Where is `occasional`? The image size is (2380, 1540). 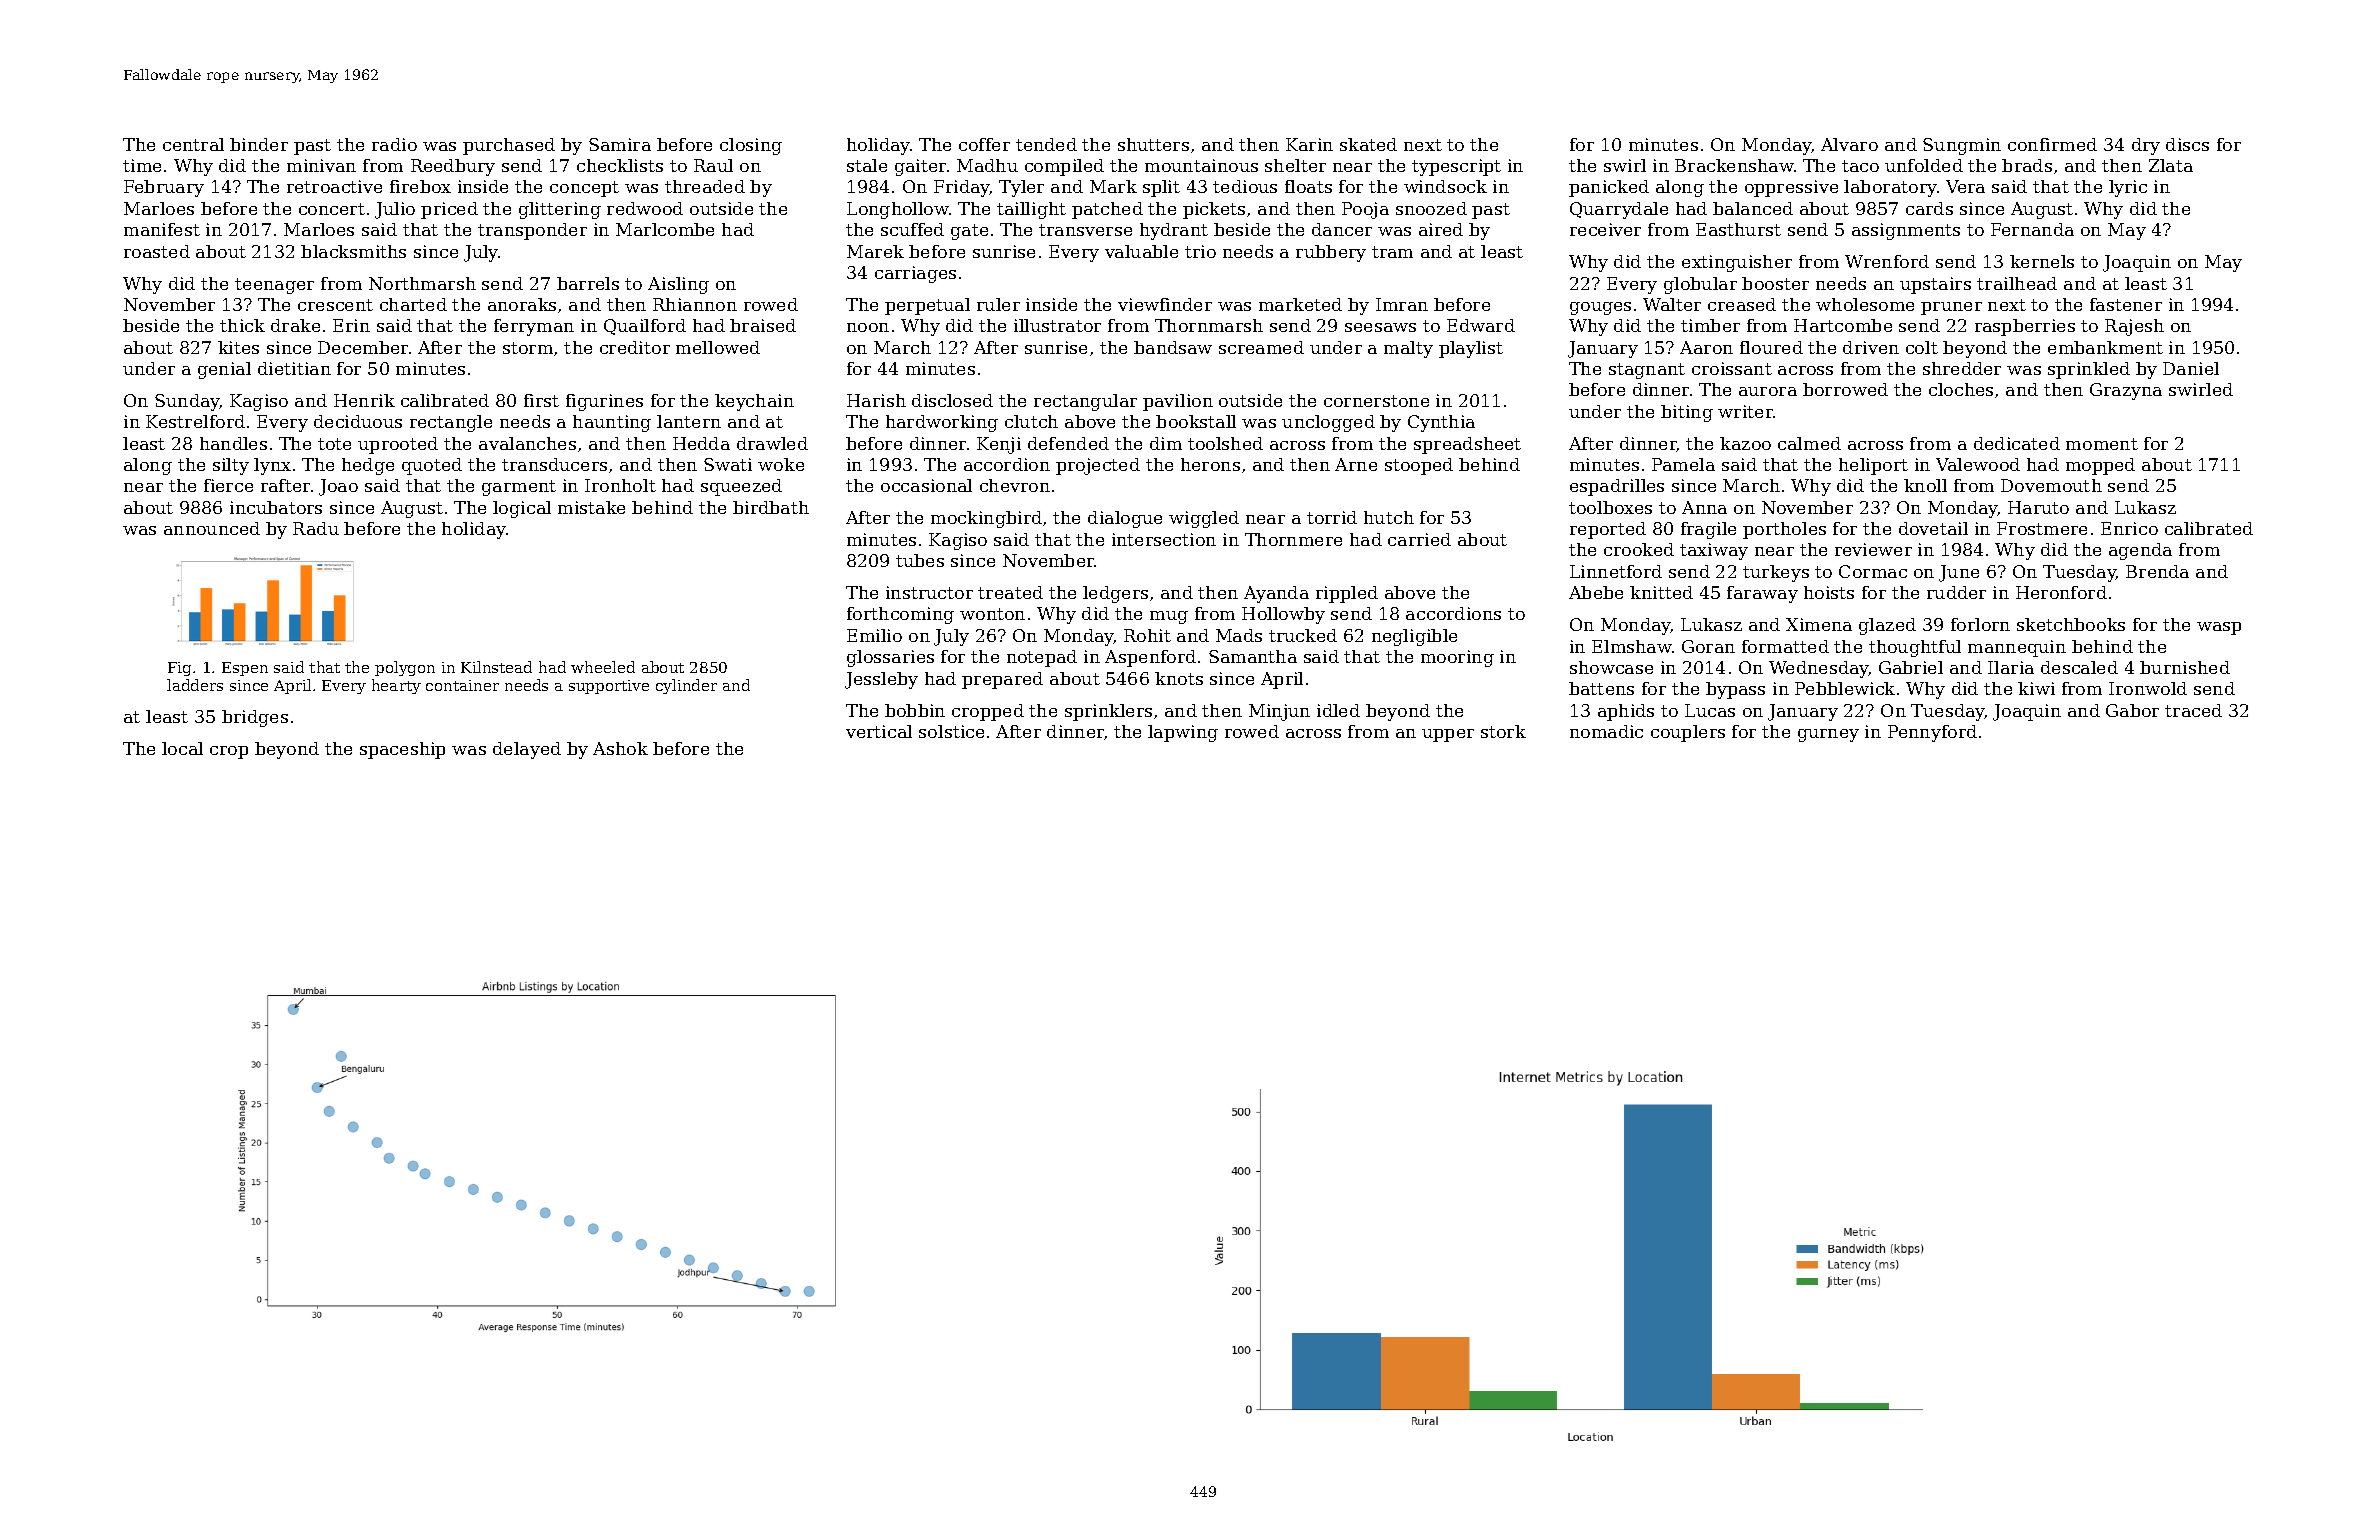 occasional is located at coordinates (926, 485).
